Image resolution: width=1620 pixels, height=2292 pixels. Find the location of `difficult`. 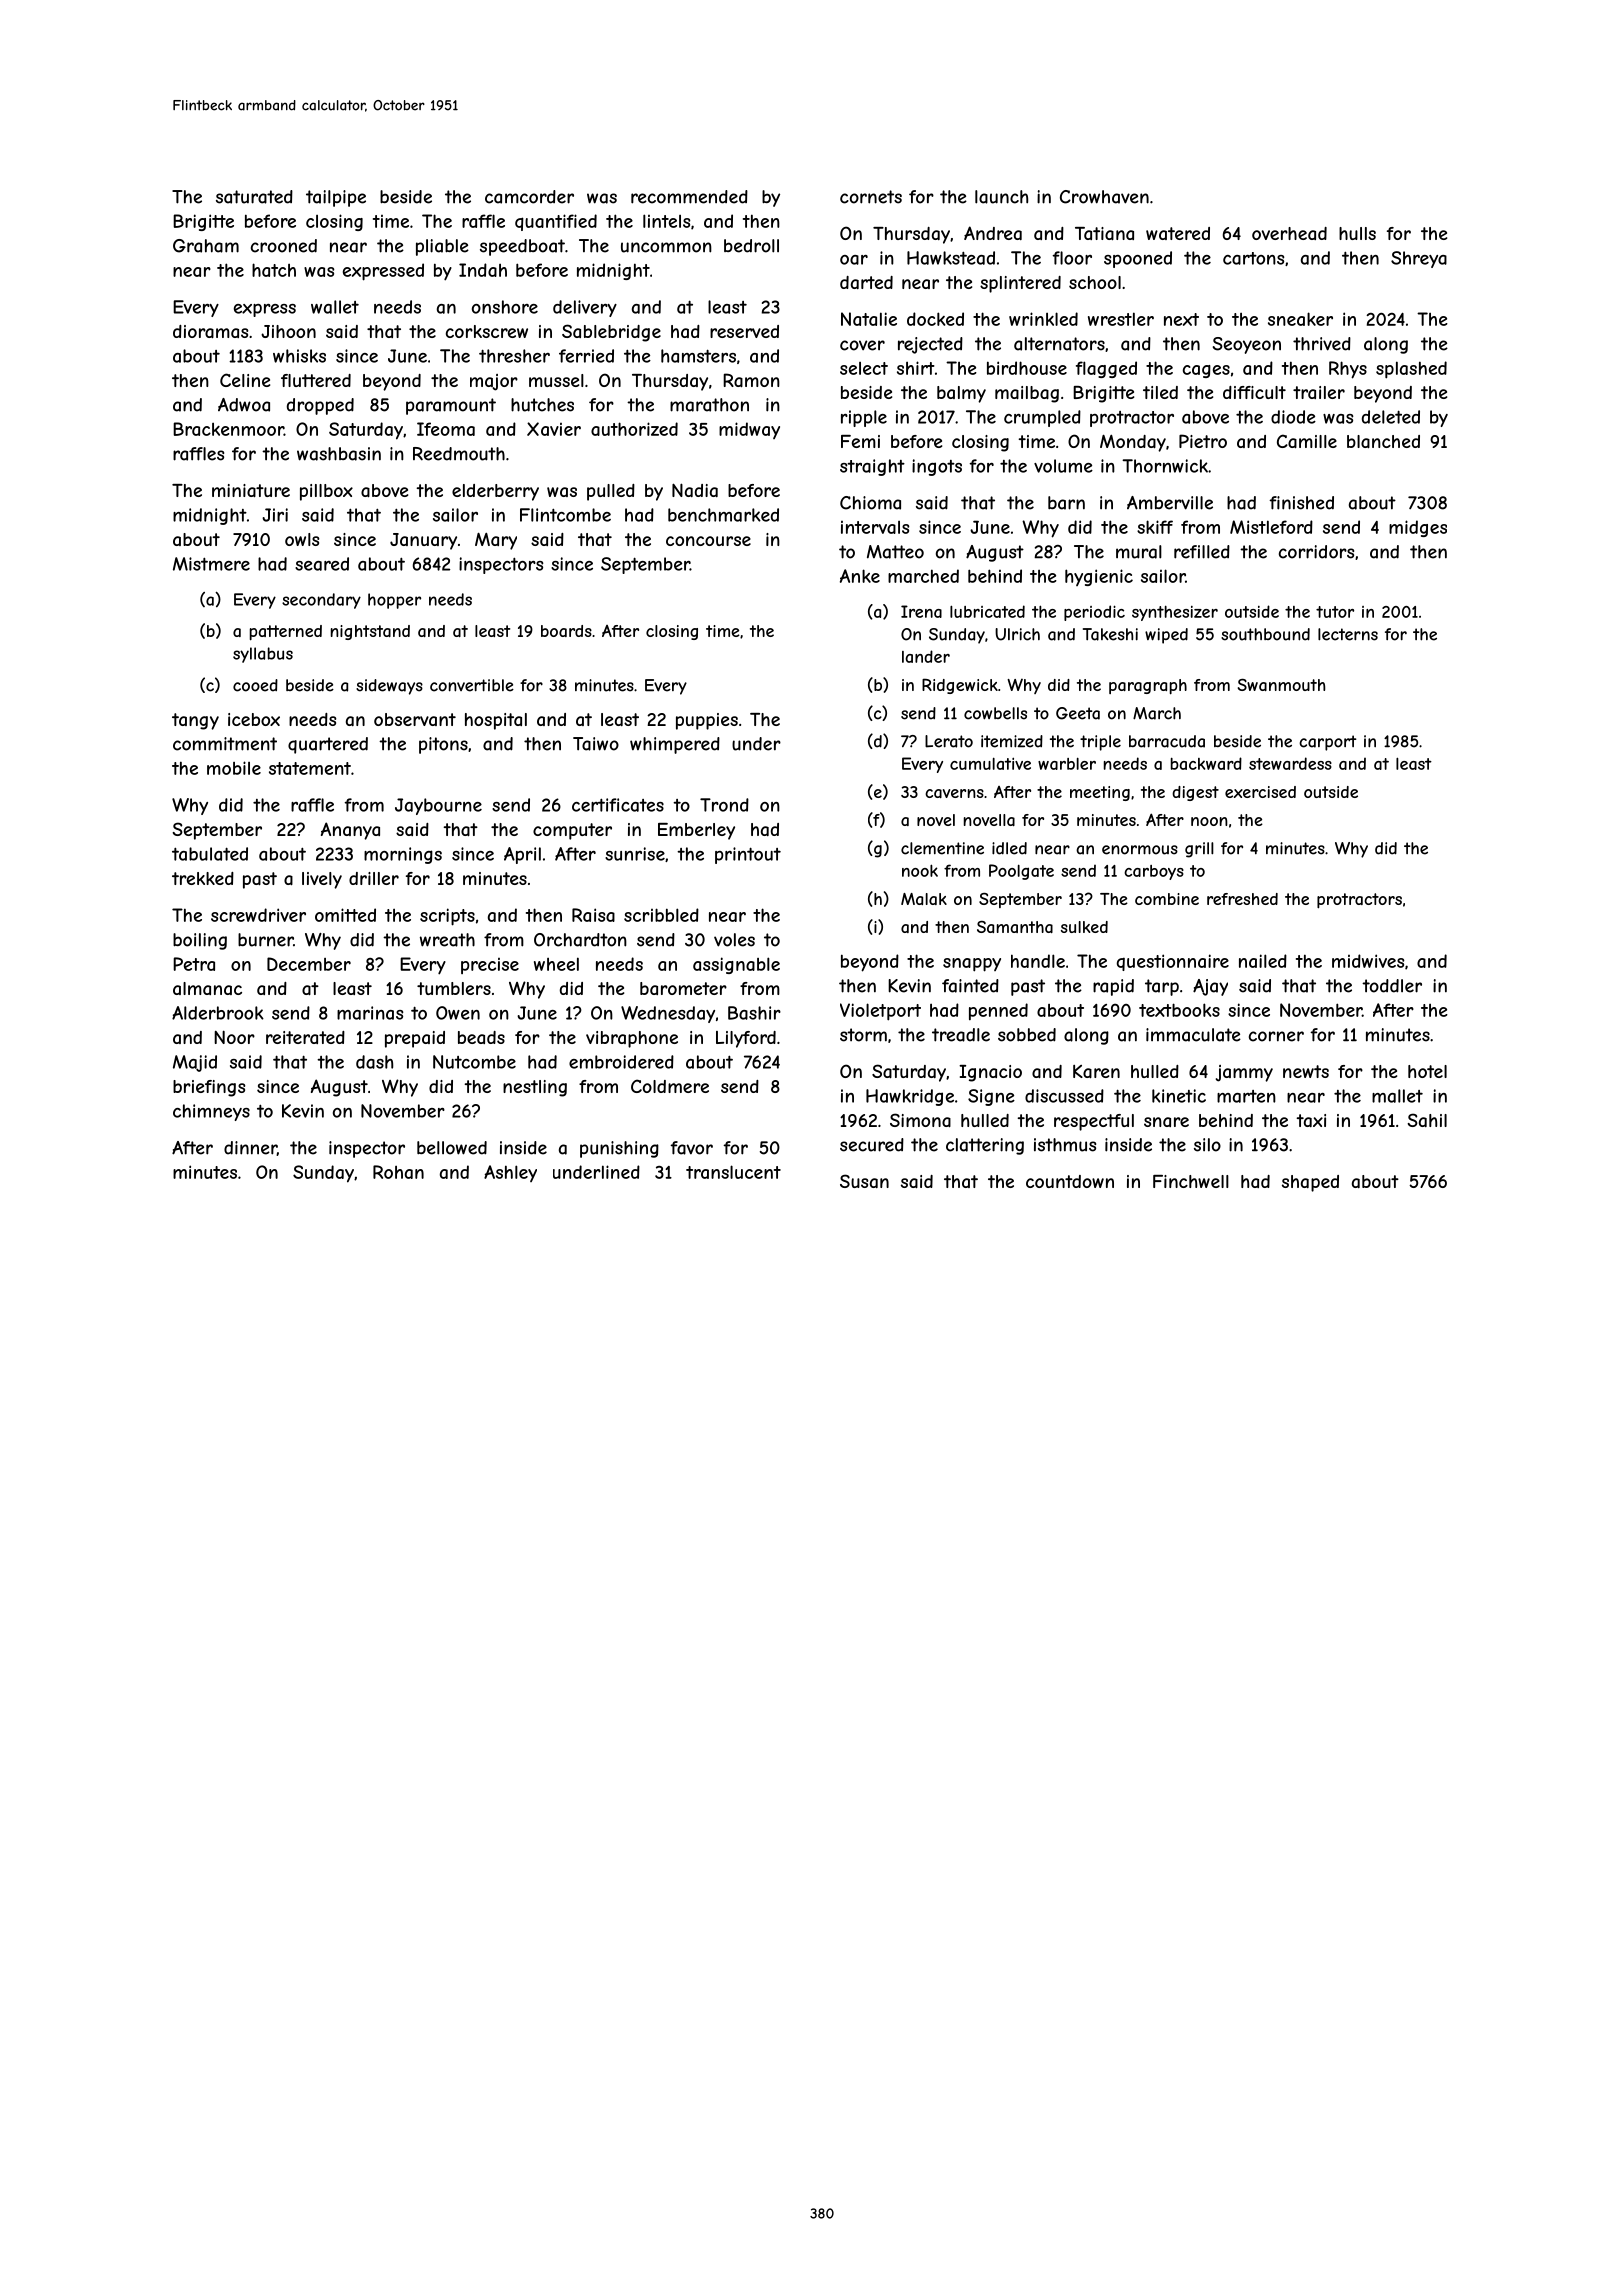

difficult is located at coordinates (1254, 392).
